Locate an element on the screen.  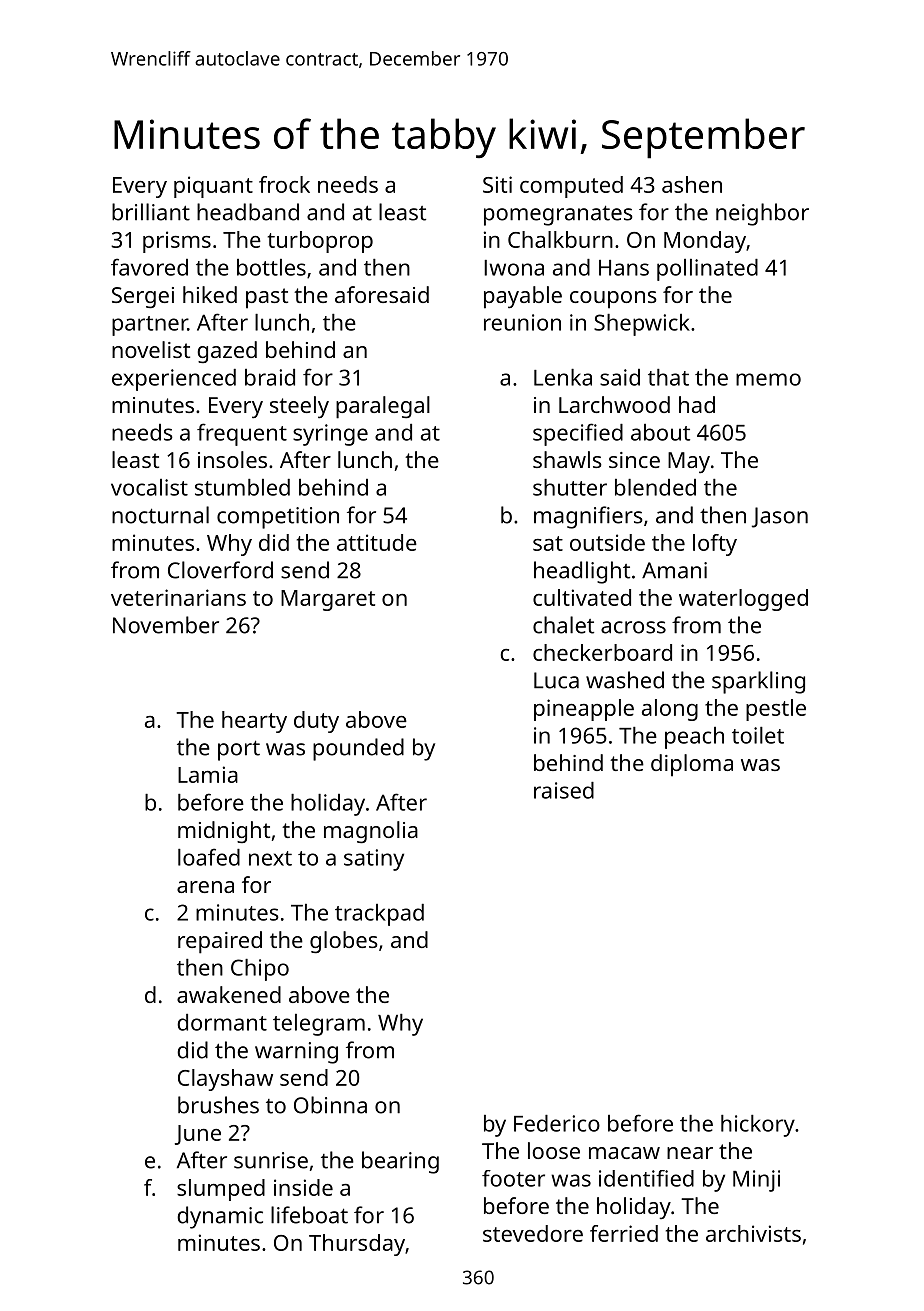
dynamic is located at coordinates (220, 1217).
